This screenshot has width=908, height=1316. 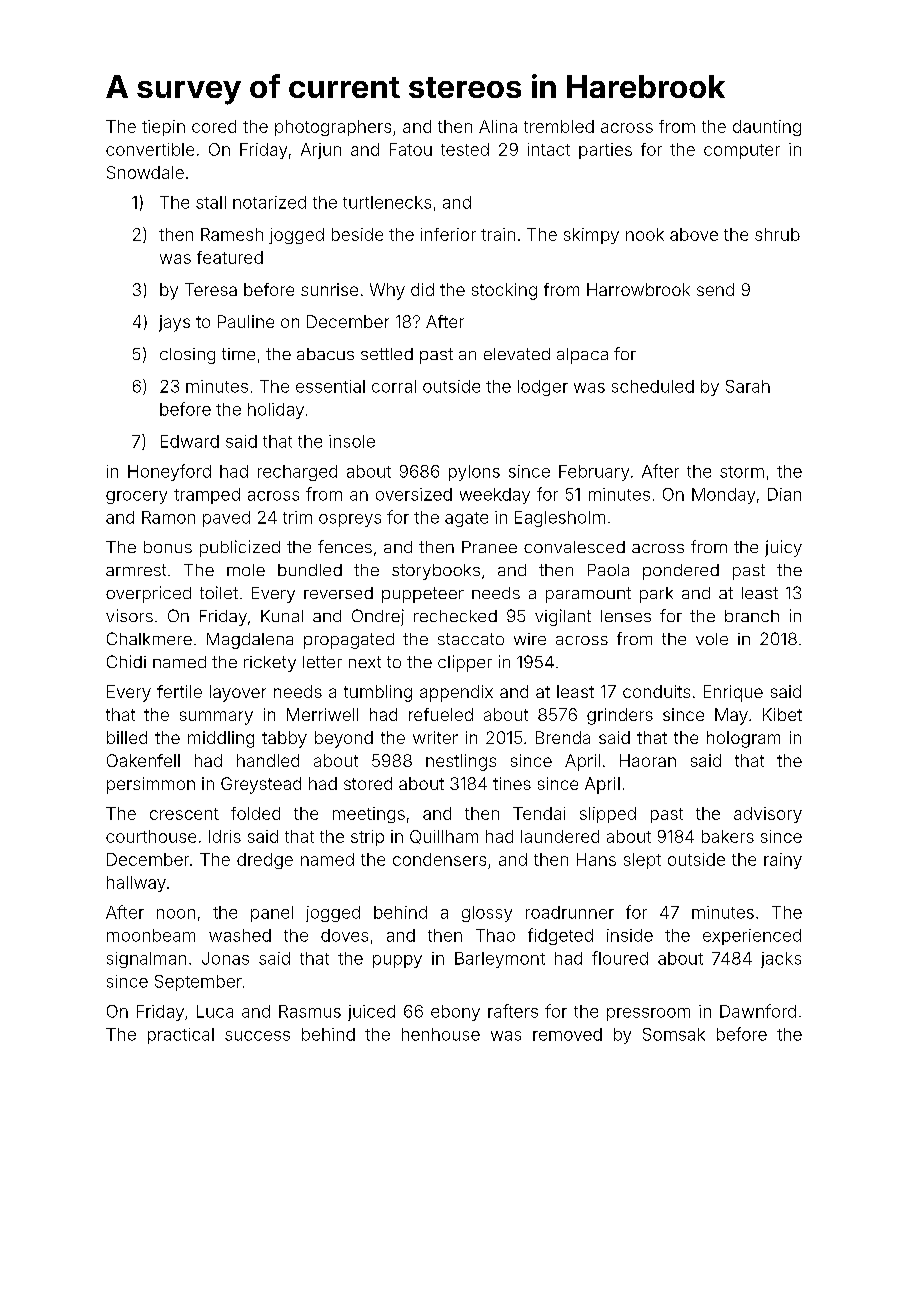 I want to click on advisory, so click(x=768, y=815).
